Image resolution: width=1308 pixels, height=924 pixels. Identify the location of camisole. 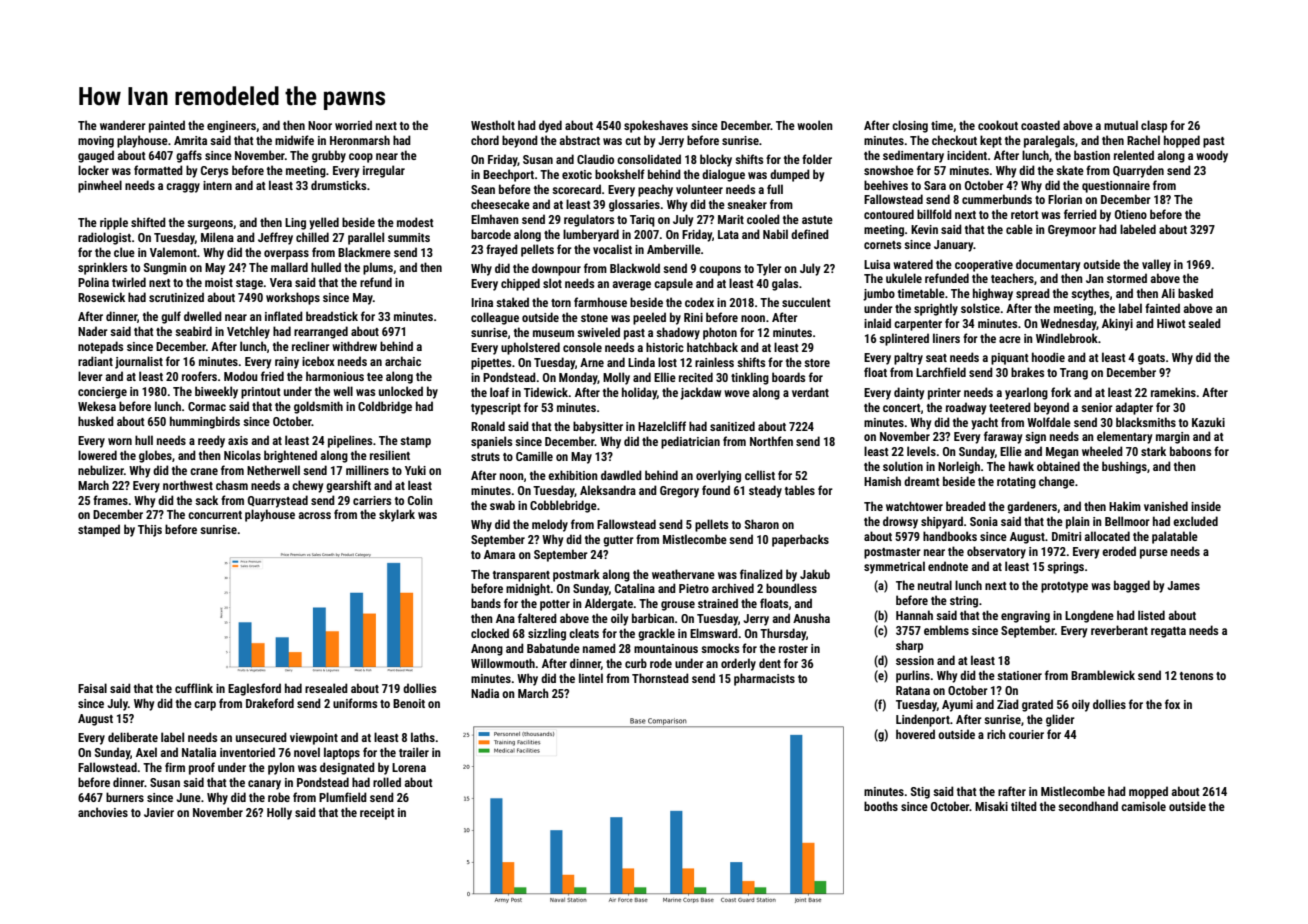
(1143, 806).
